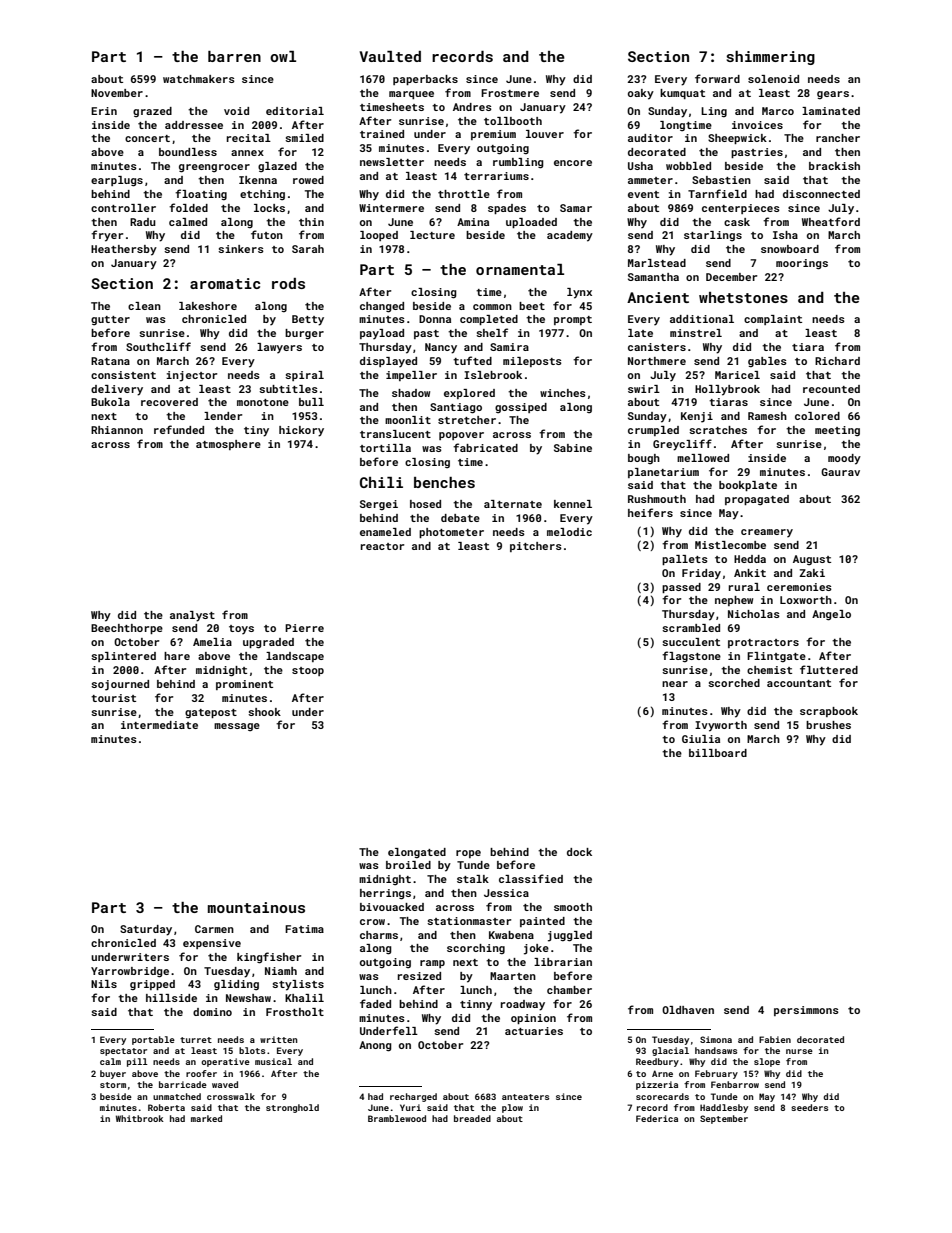 The height and width of the screenshot is (1233, 952). Describe the element at coordinates (177, 656) in the screenshot. I see `hare` at that location.
